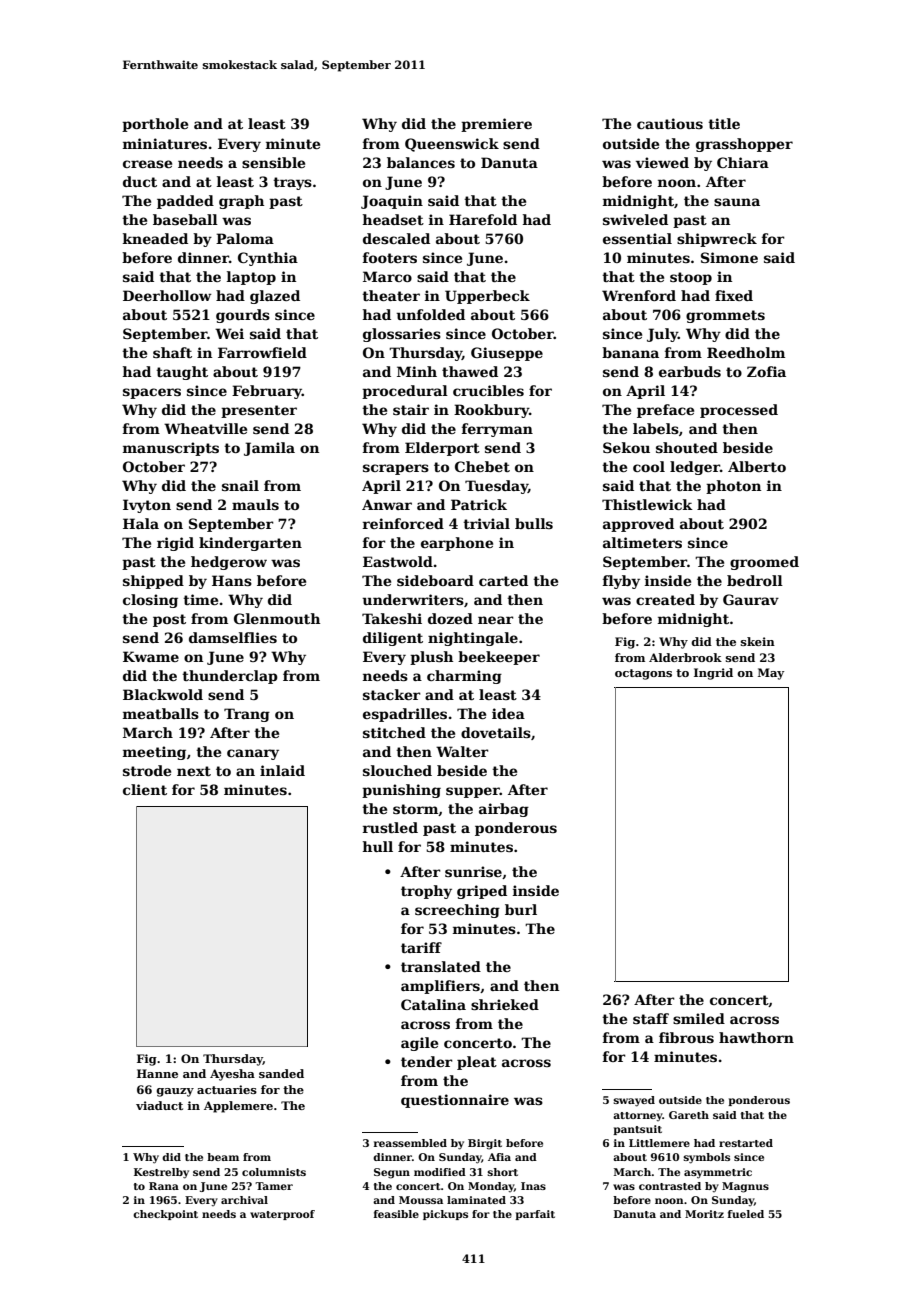  What do you see at coordinates (499, 658) in the screenshot?
I see `beekeeper` at bounding box center [499, 658].
